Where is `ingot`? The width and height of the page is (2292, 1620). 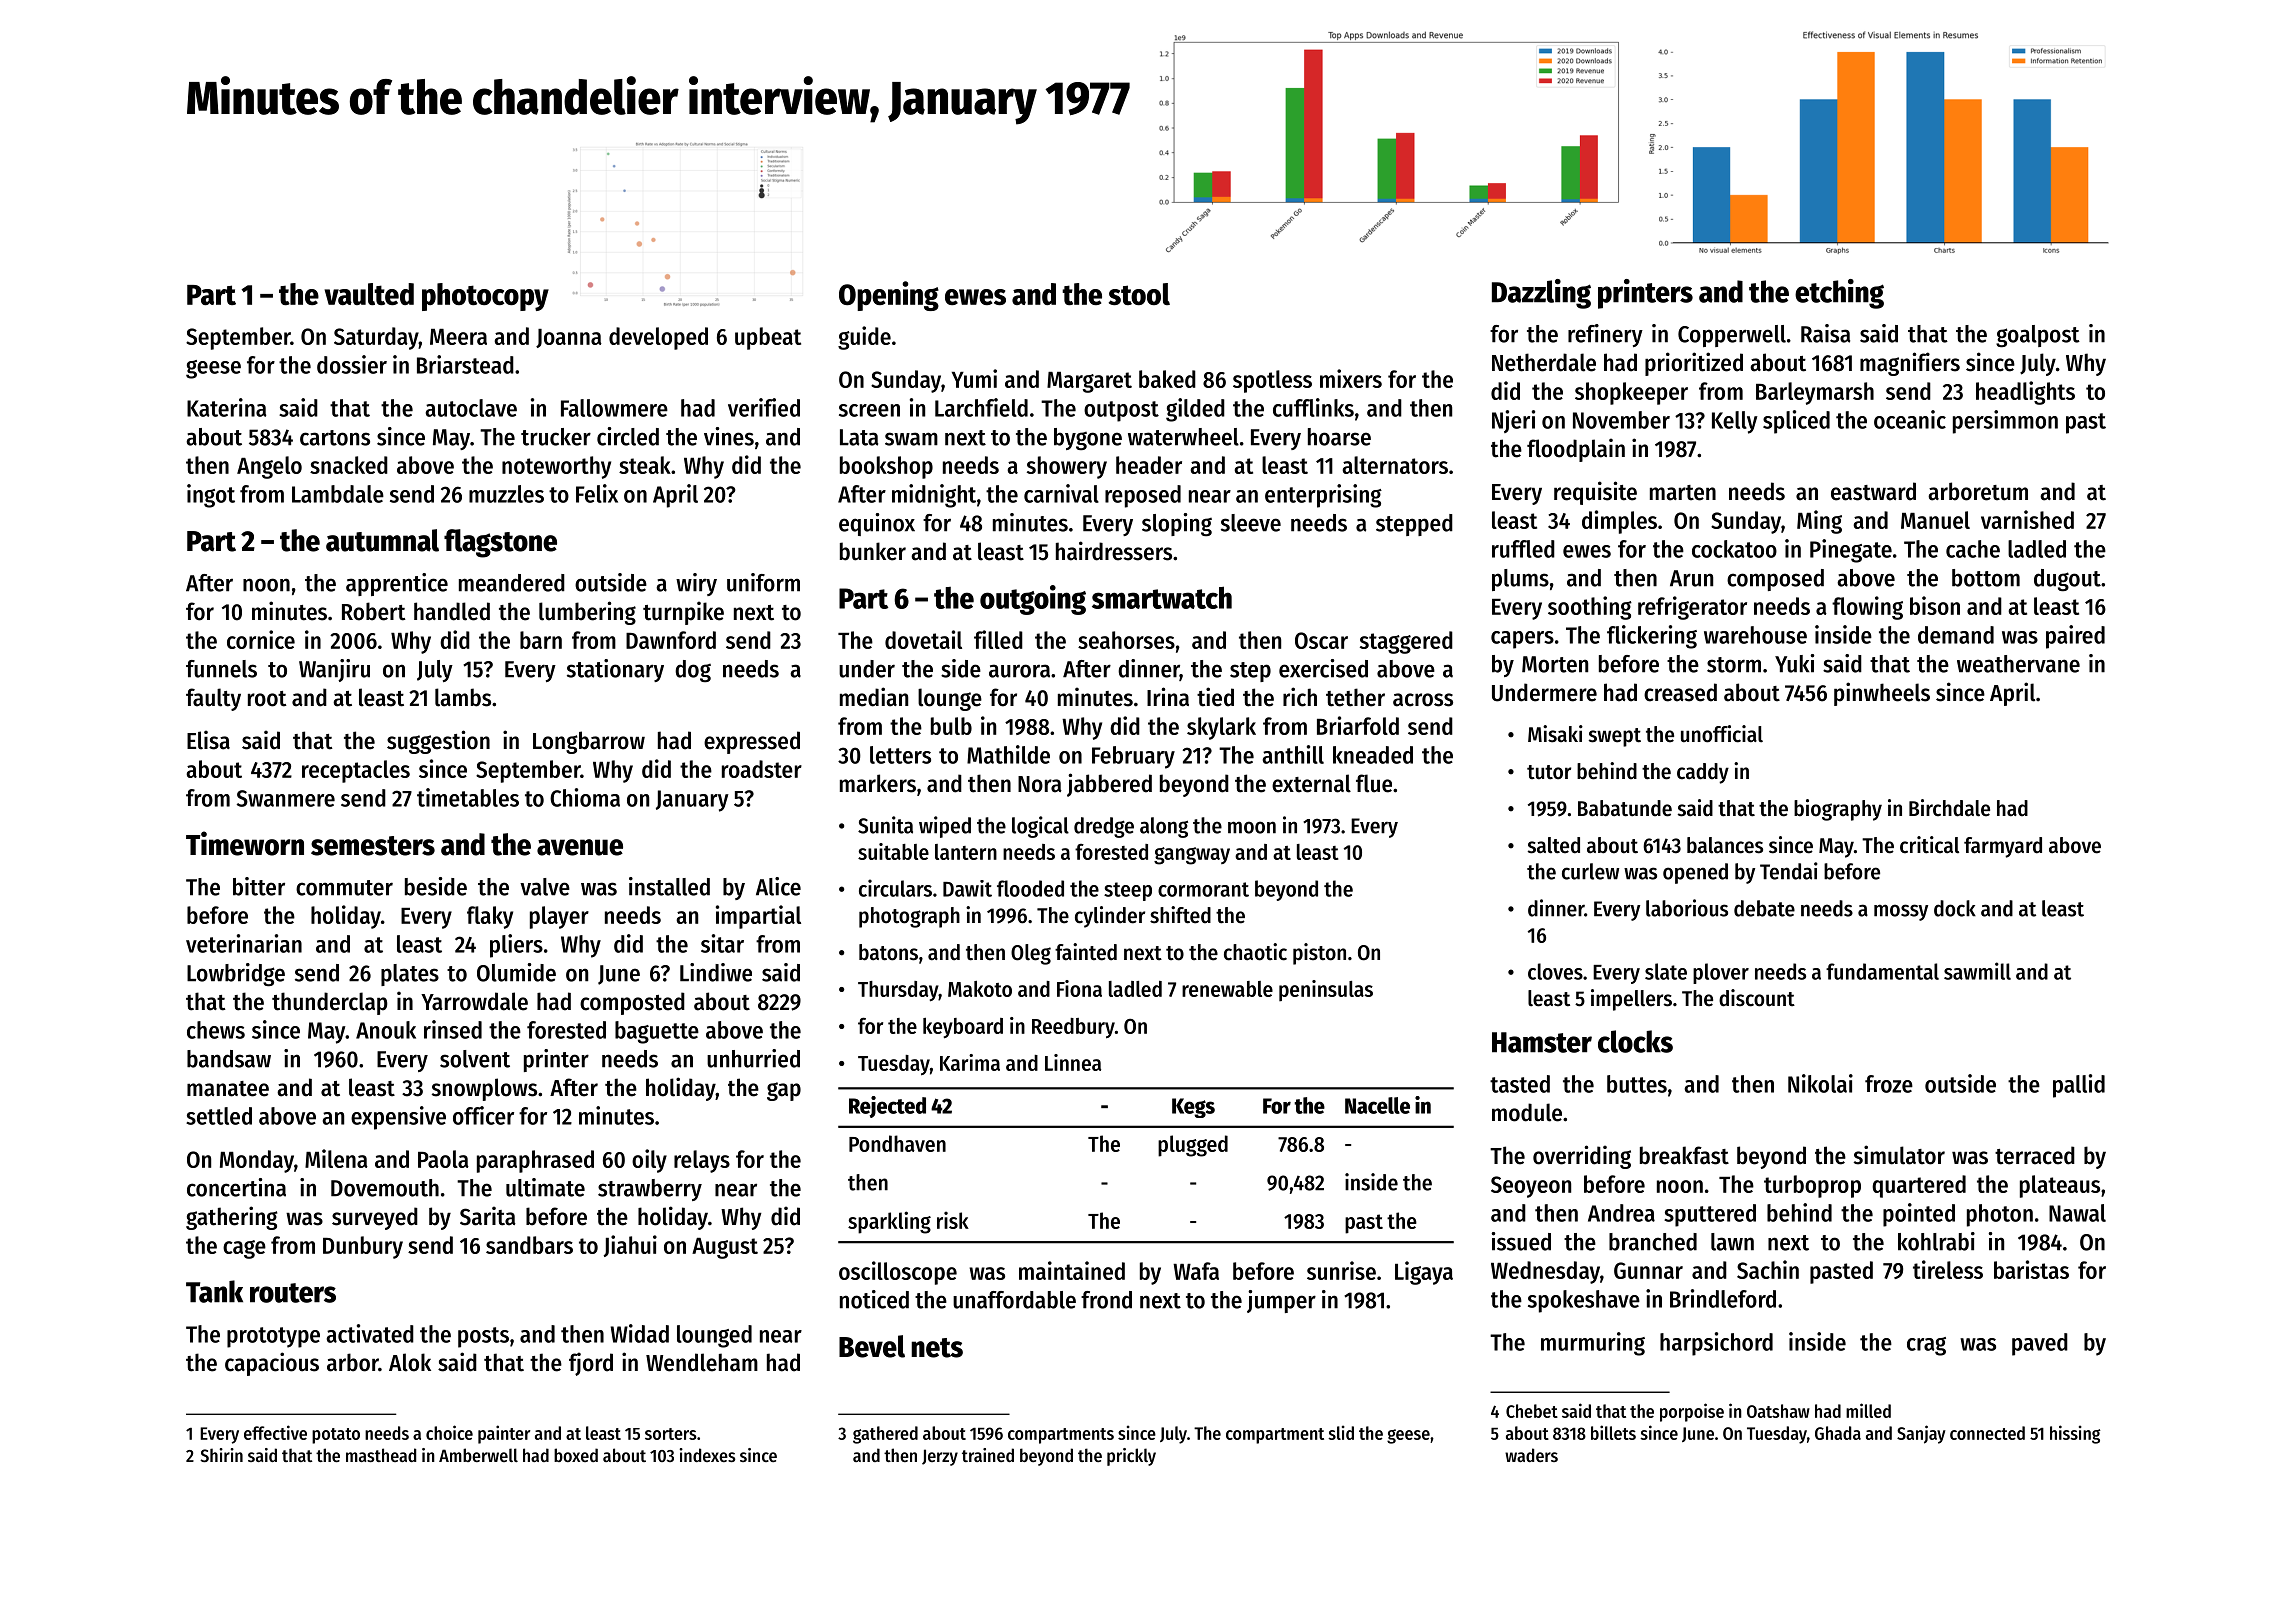
ingot is located at coordinates (211, 496).
